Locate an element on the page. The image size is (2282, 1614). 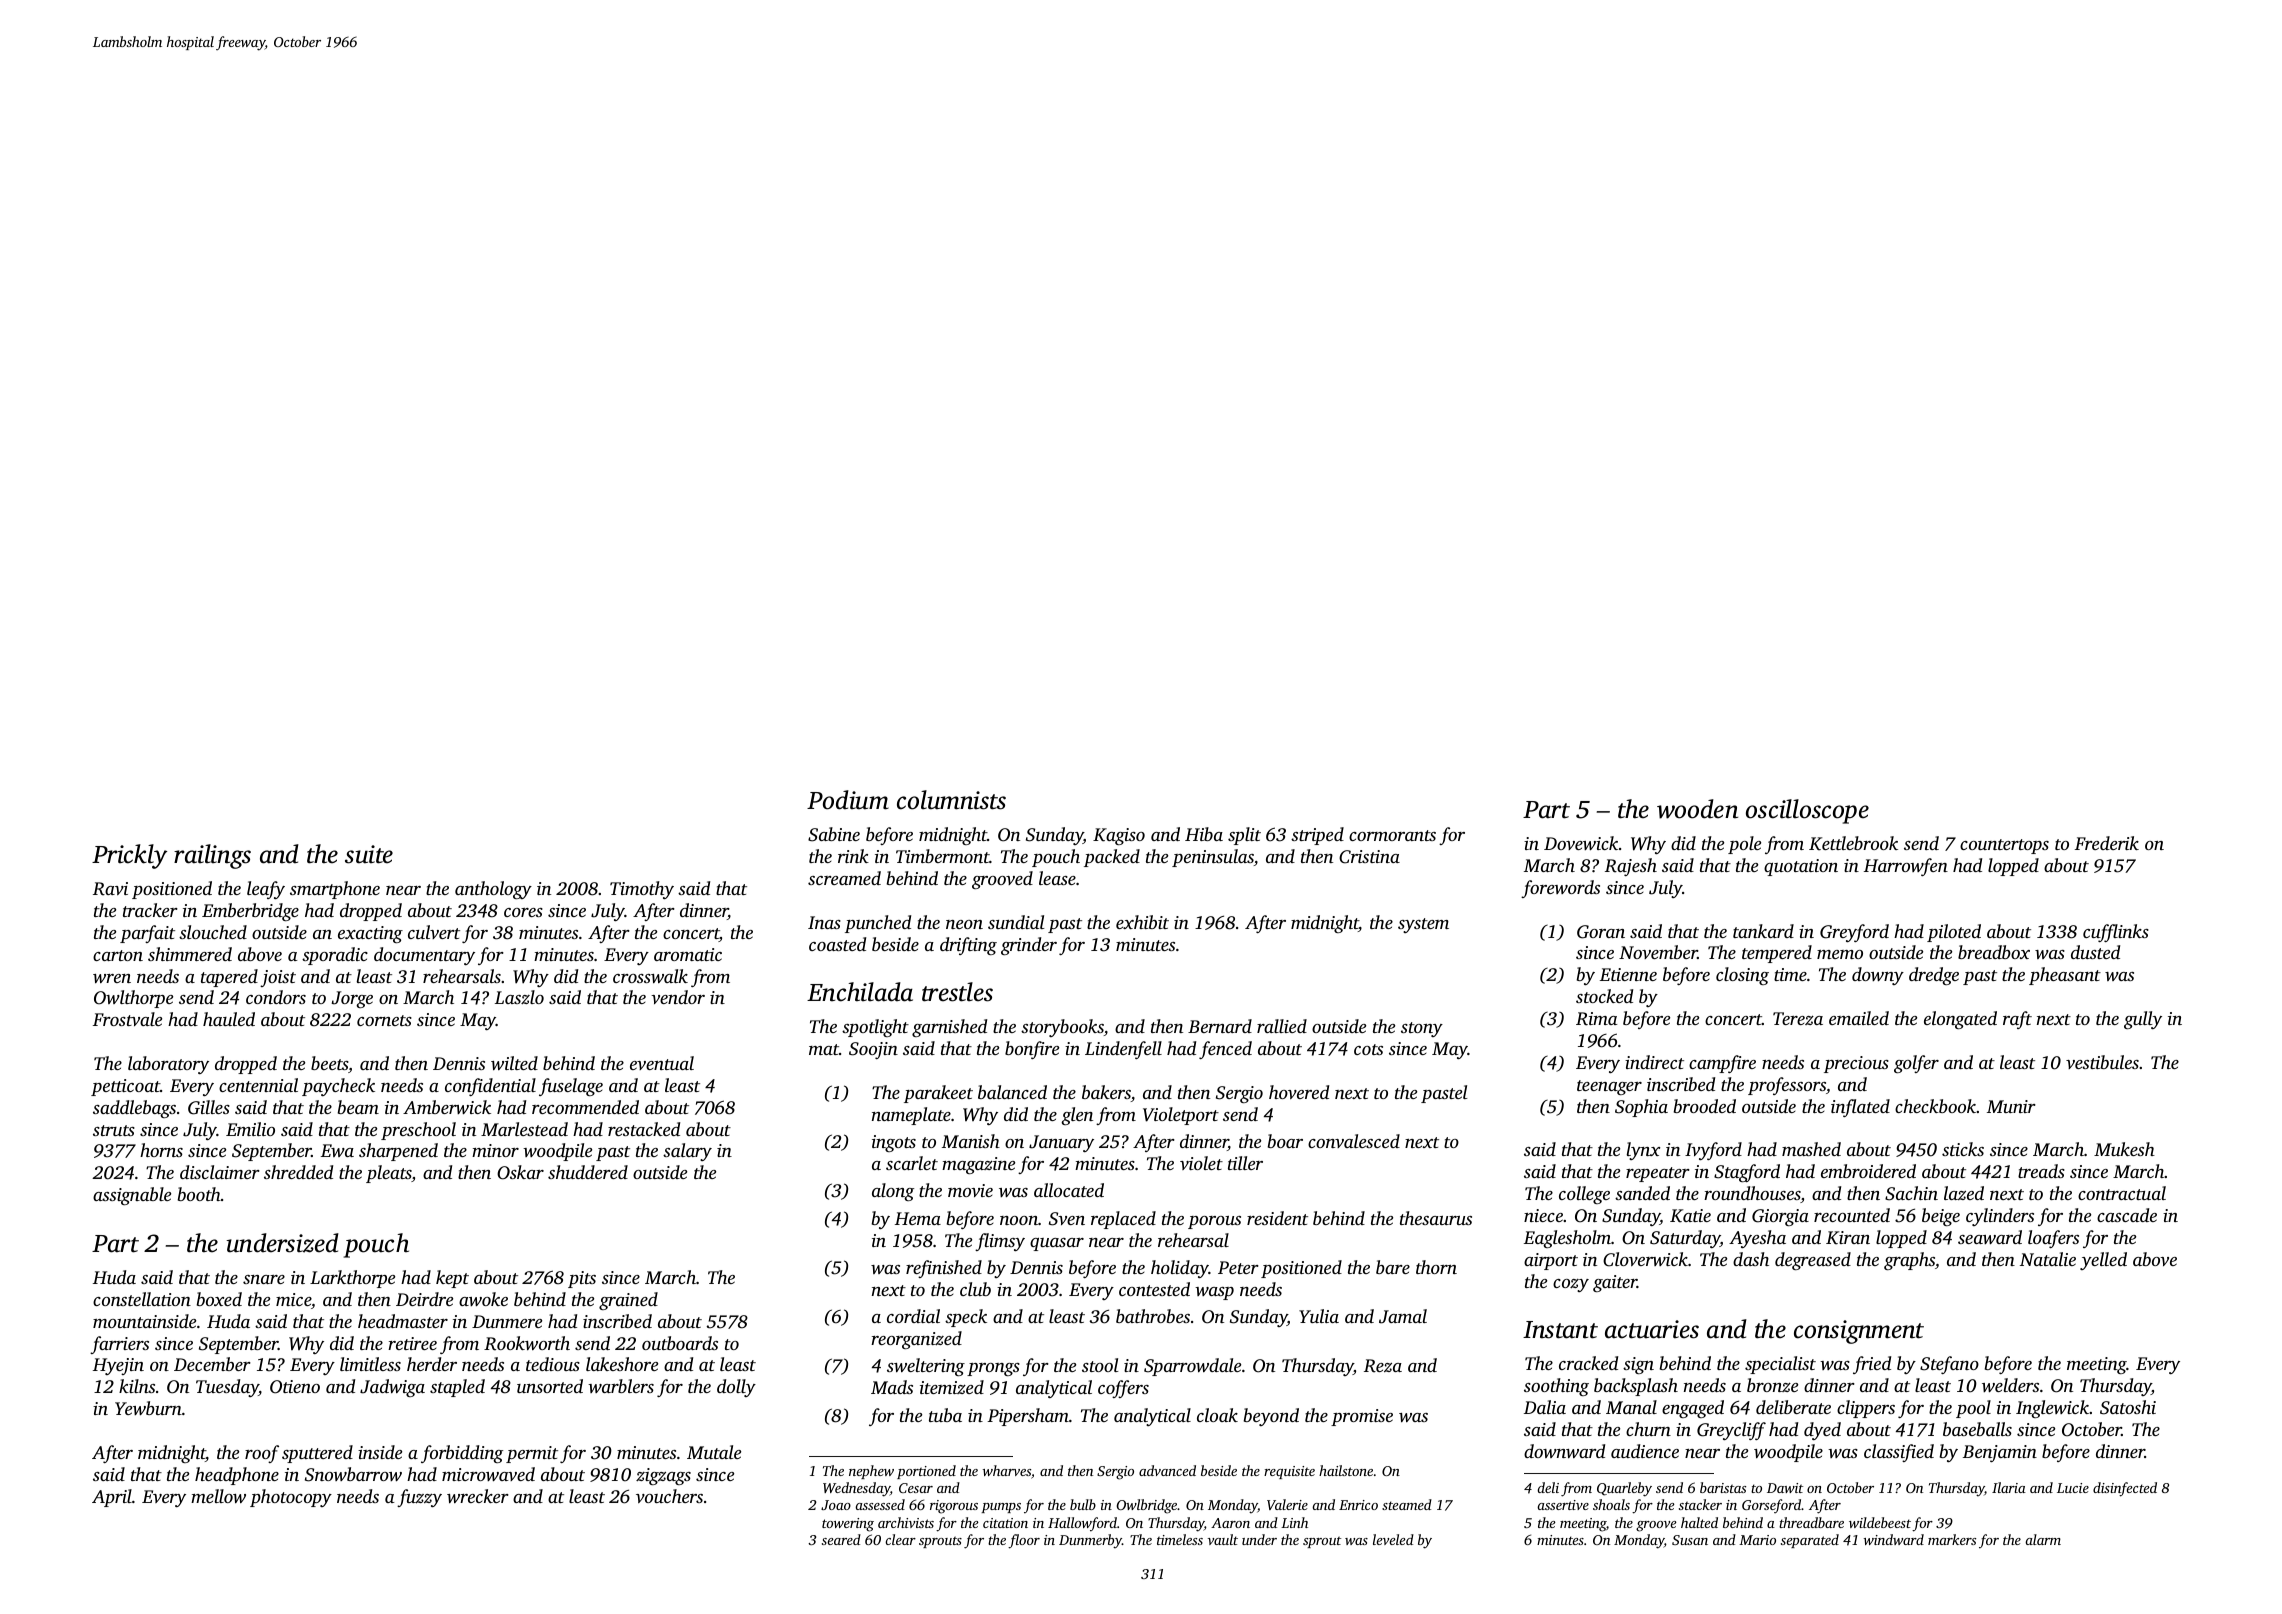
Ravi is located at coordinates (110, 889).
